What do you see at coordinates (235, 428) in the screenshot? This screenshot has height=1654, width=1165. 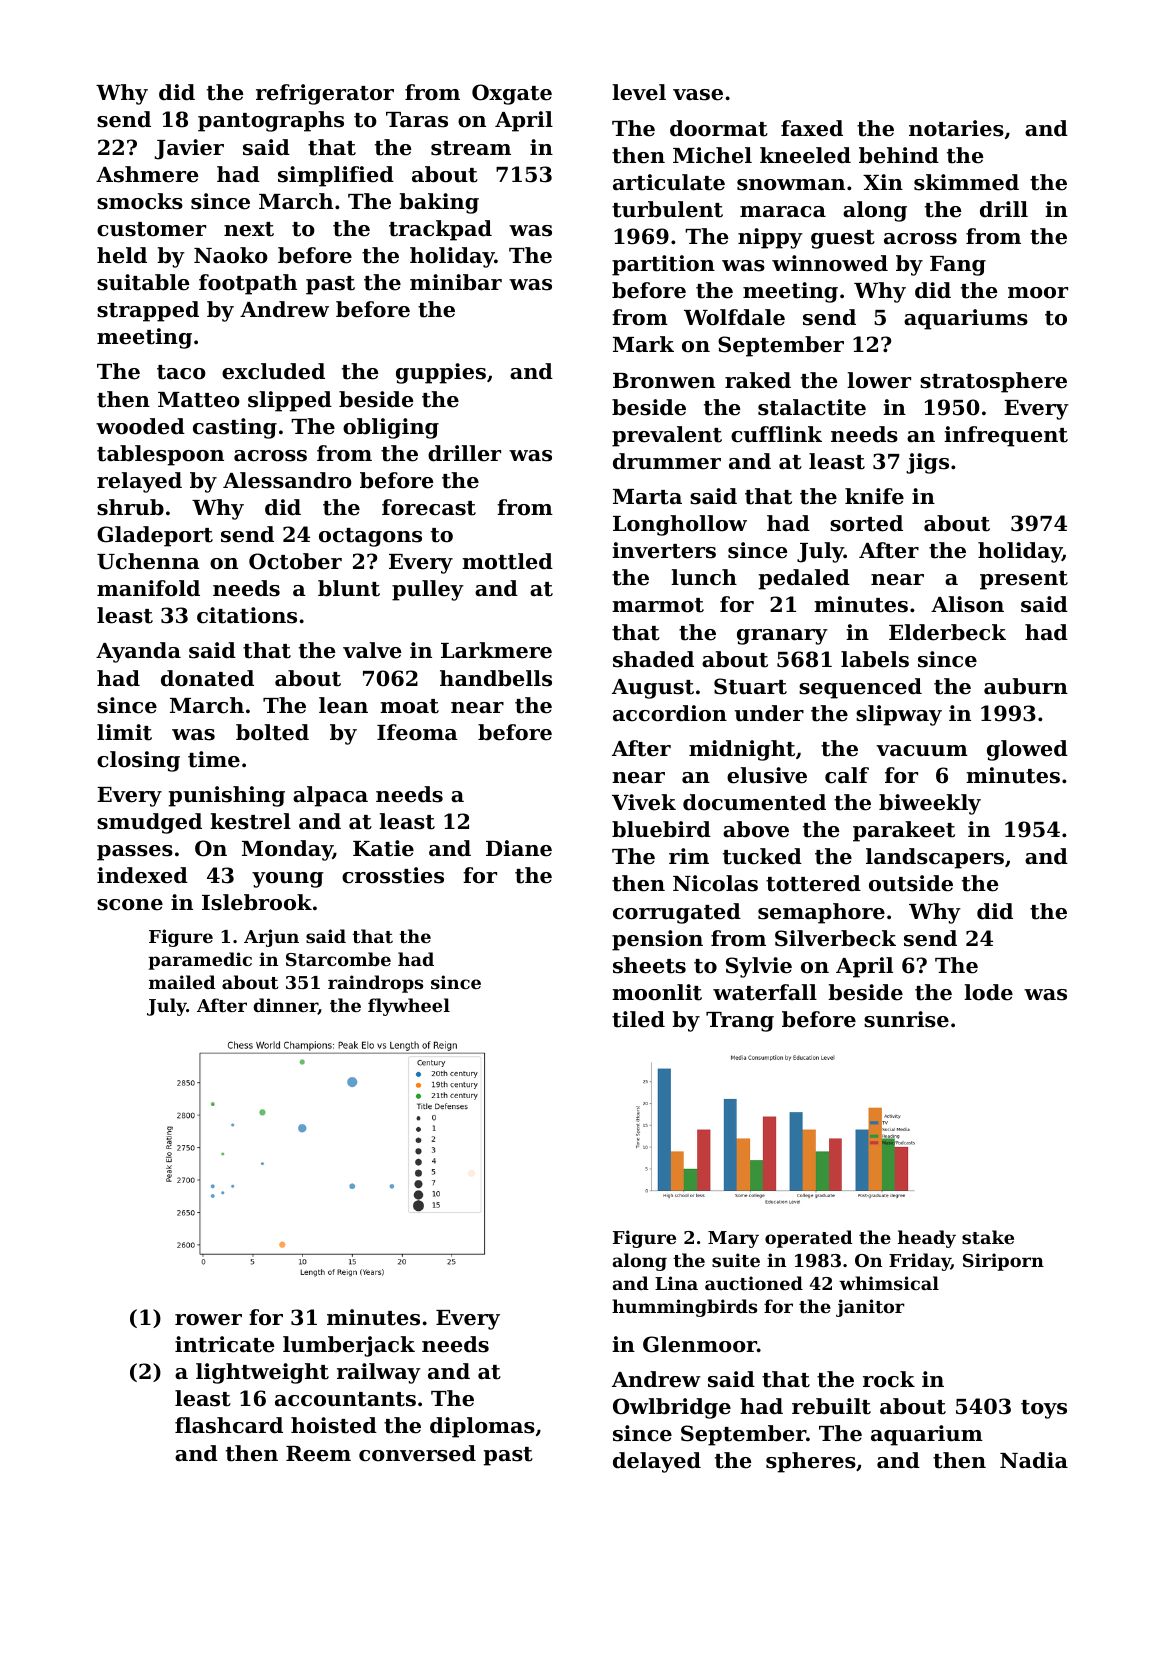 I see `casting` at bounding box center [235, 428].
